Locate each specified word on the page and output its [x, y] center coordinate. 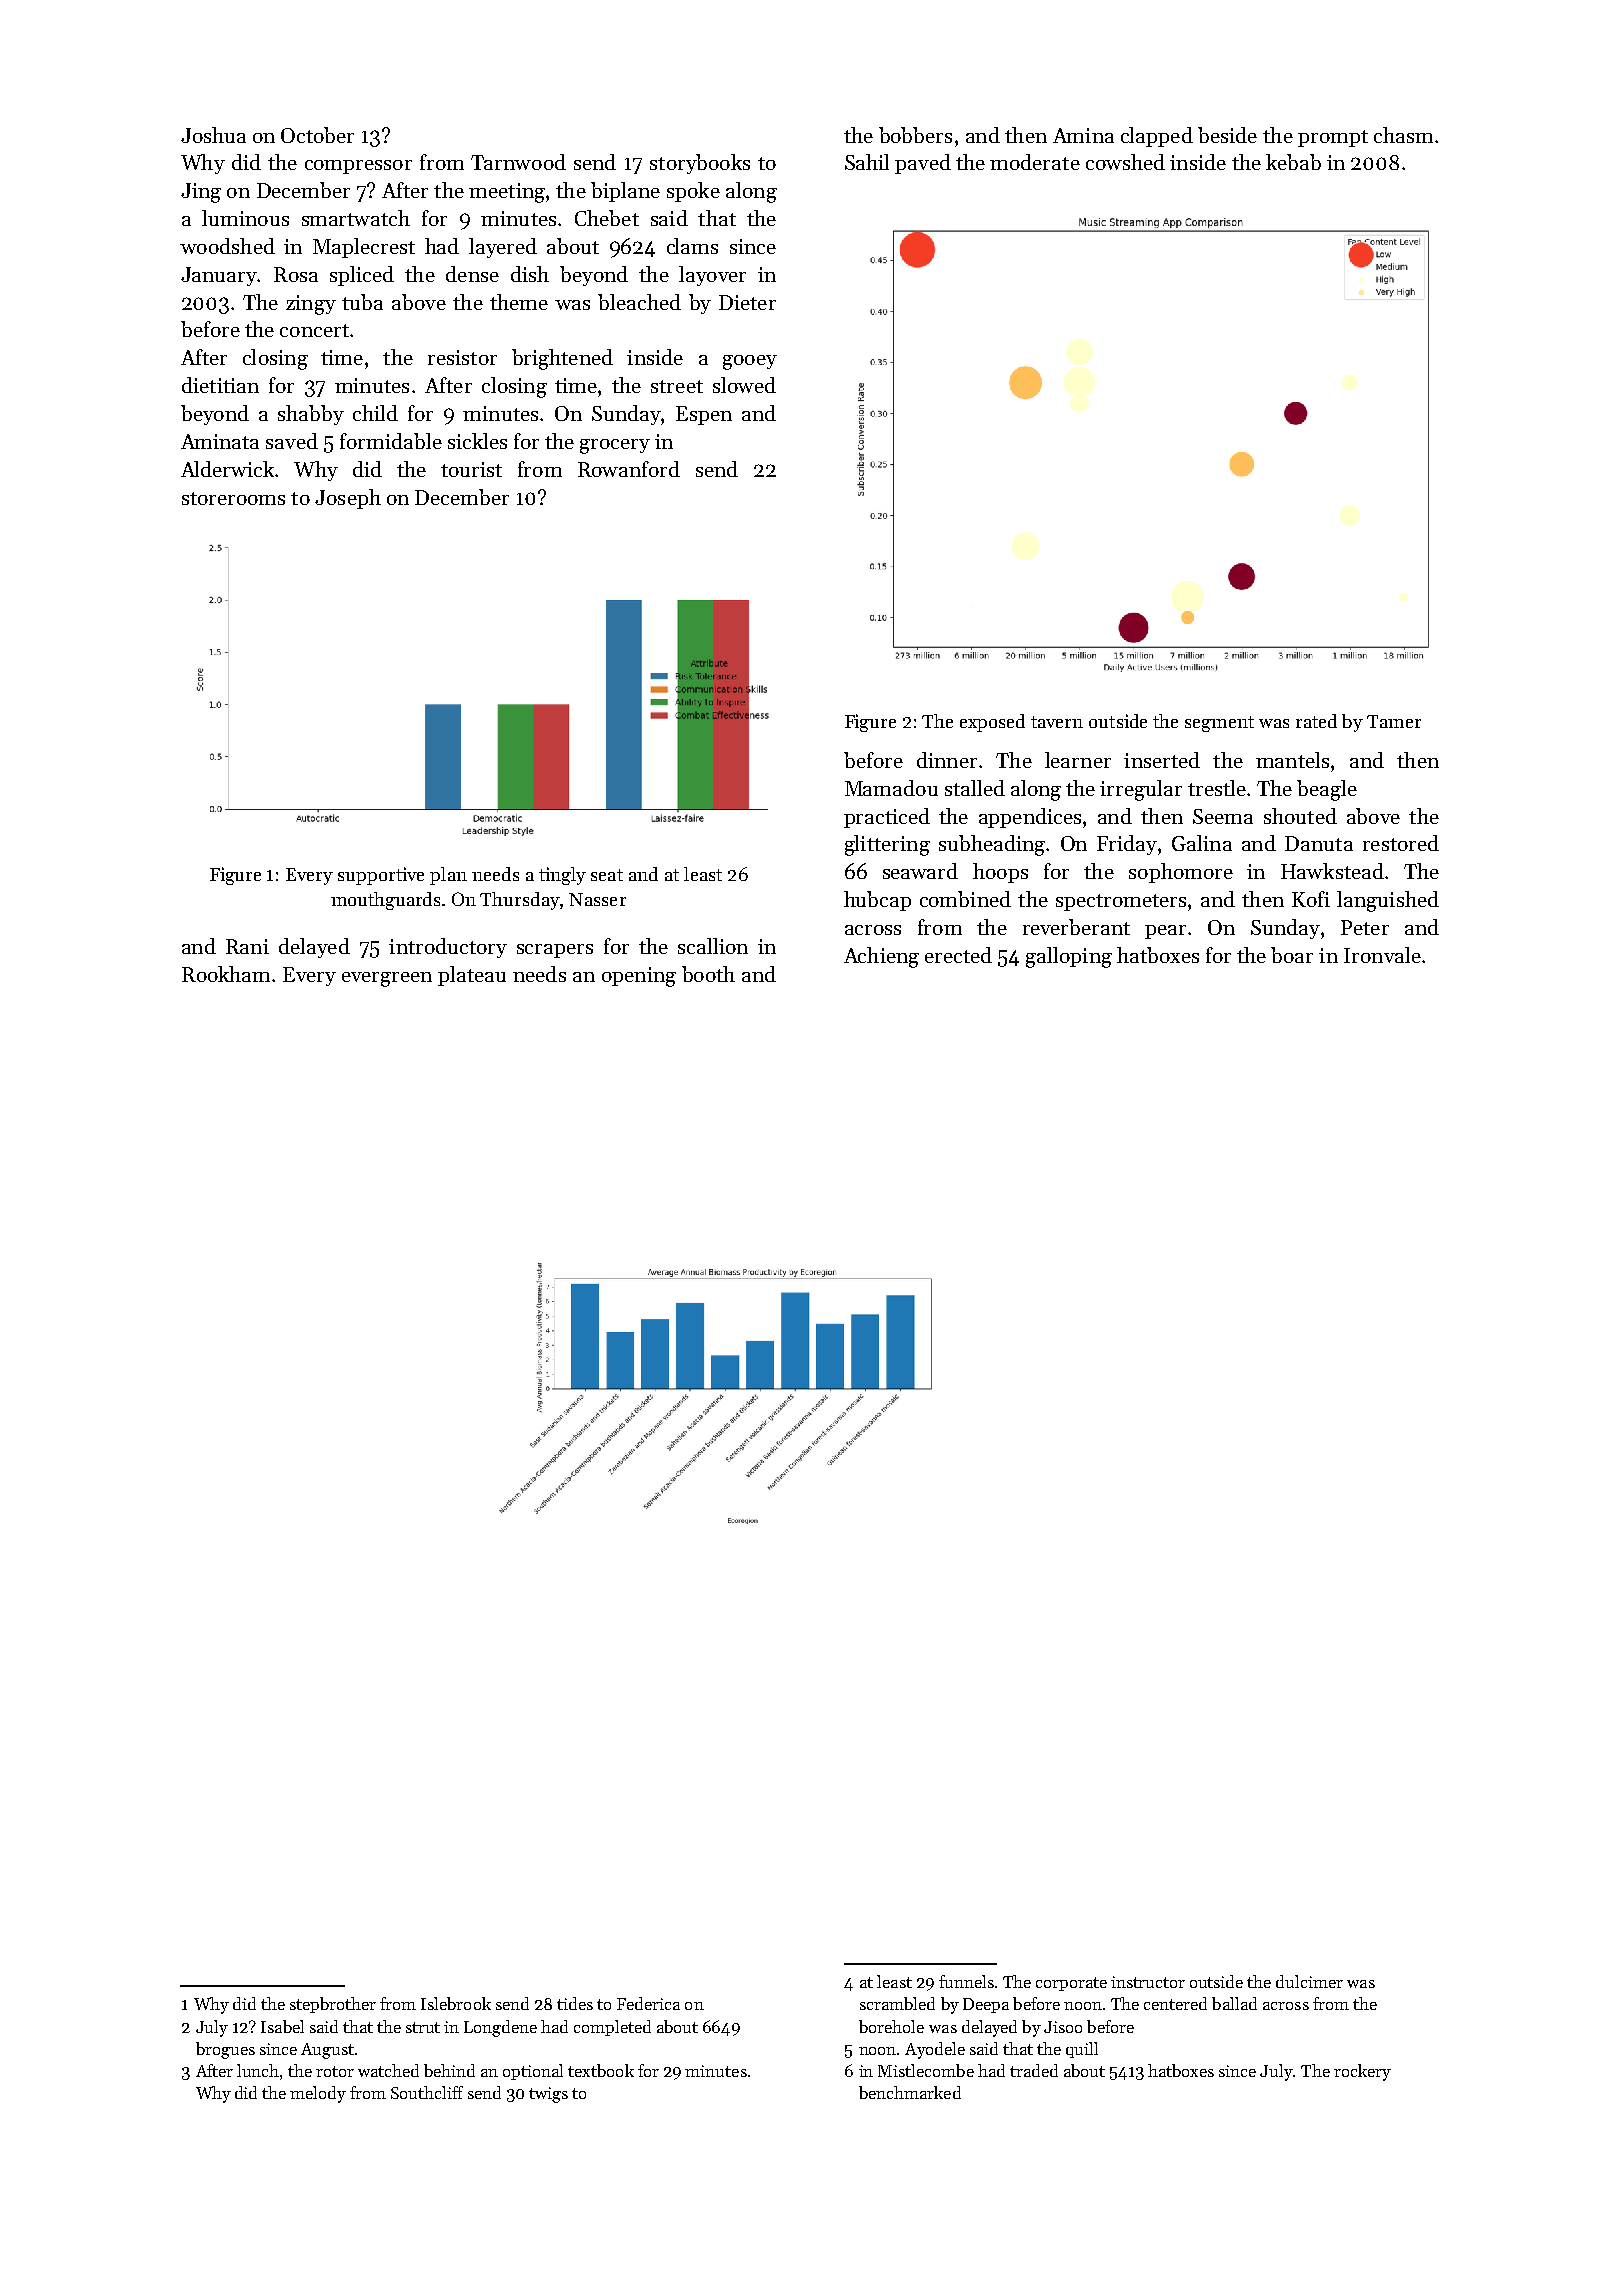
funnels [966, 1981]
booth [708, 974]
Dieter [747, 302]
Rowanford [629, 469]
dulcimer [1309, 1981]
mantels [1292, 760]
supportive [381, 876]
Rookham [226, 974]
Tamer [1394, 721]
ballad [1234, 2003]
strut [423, 2027]
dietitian [220, 385]
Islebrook [456, 2003]
